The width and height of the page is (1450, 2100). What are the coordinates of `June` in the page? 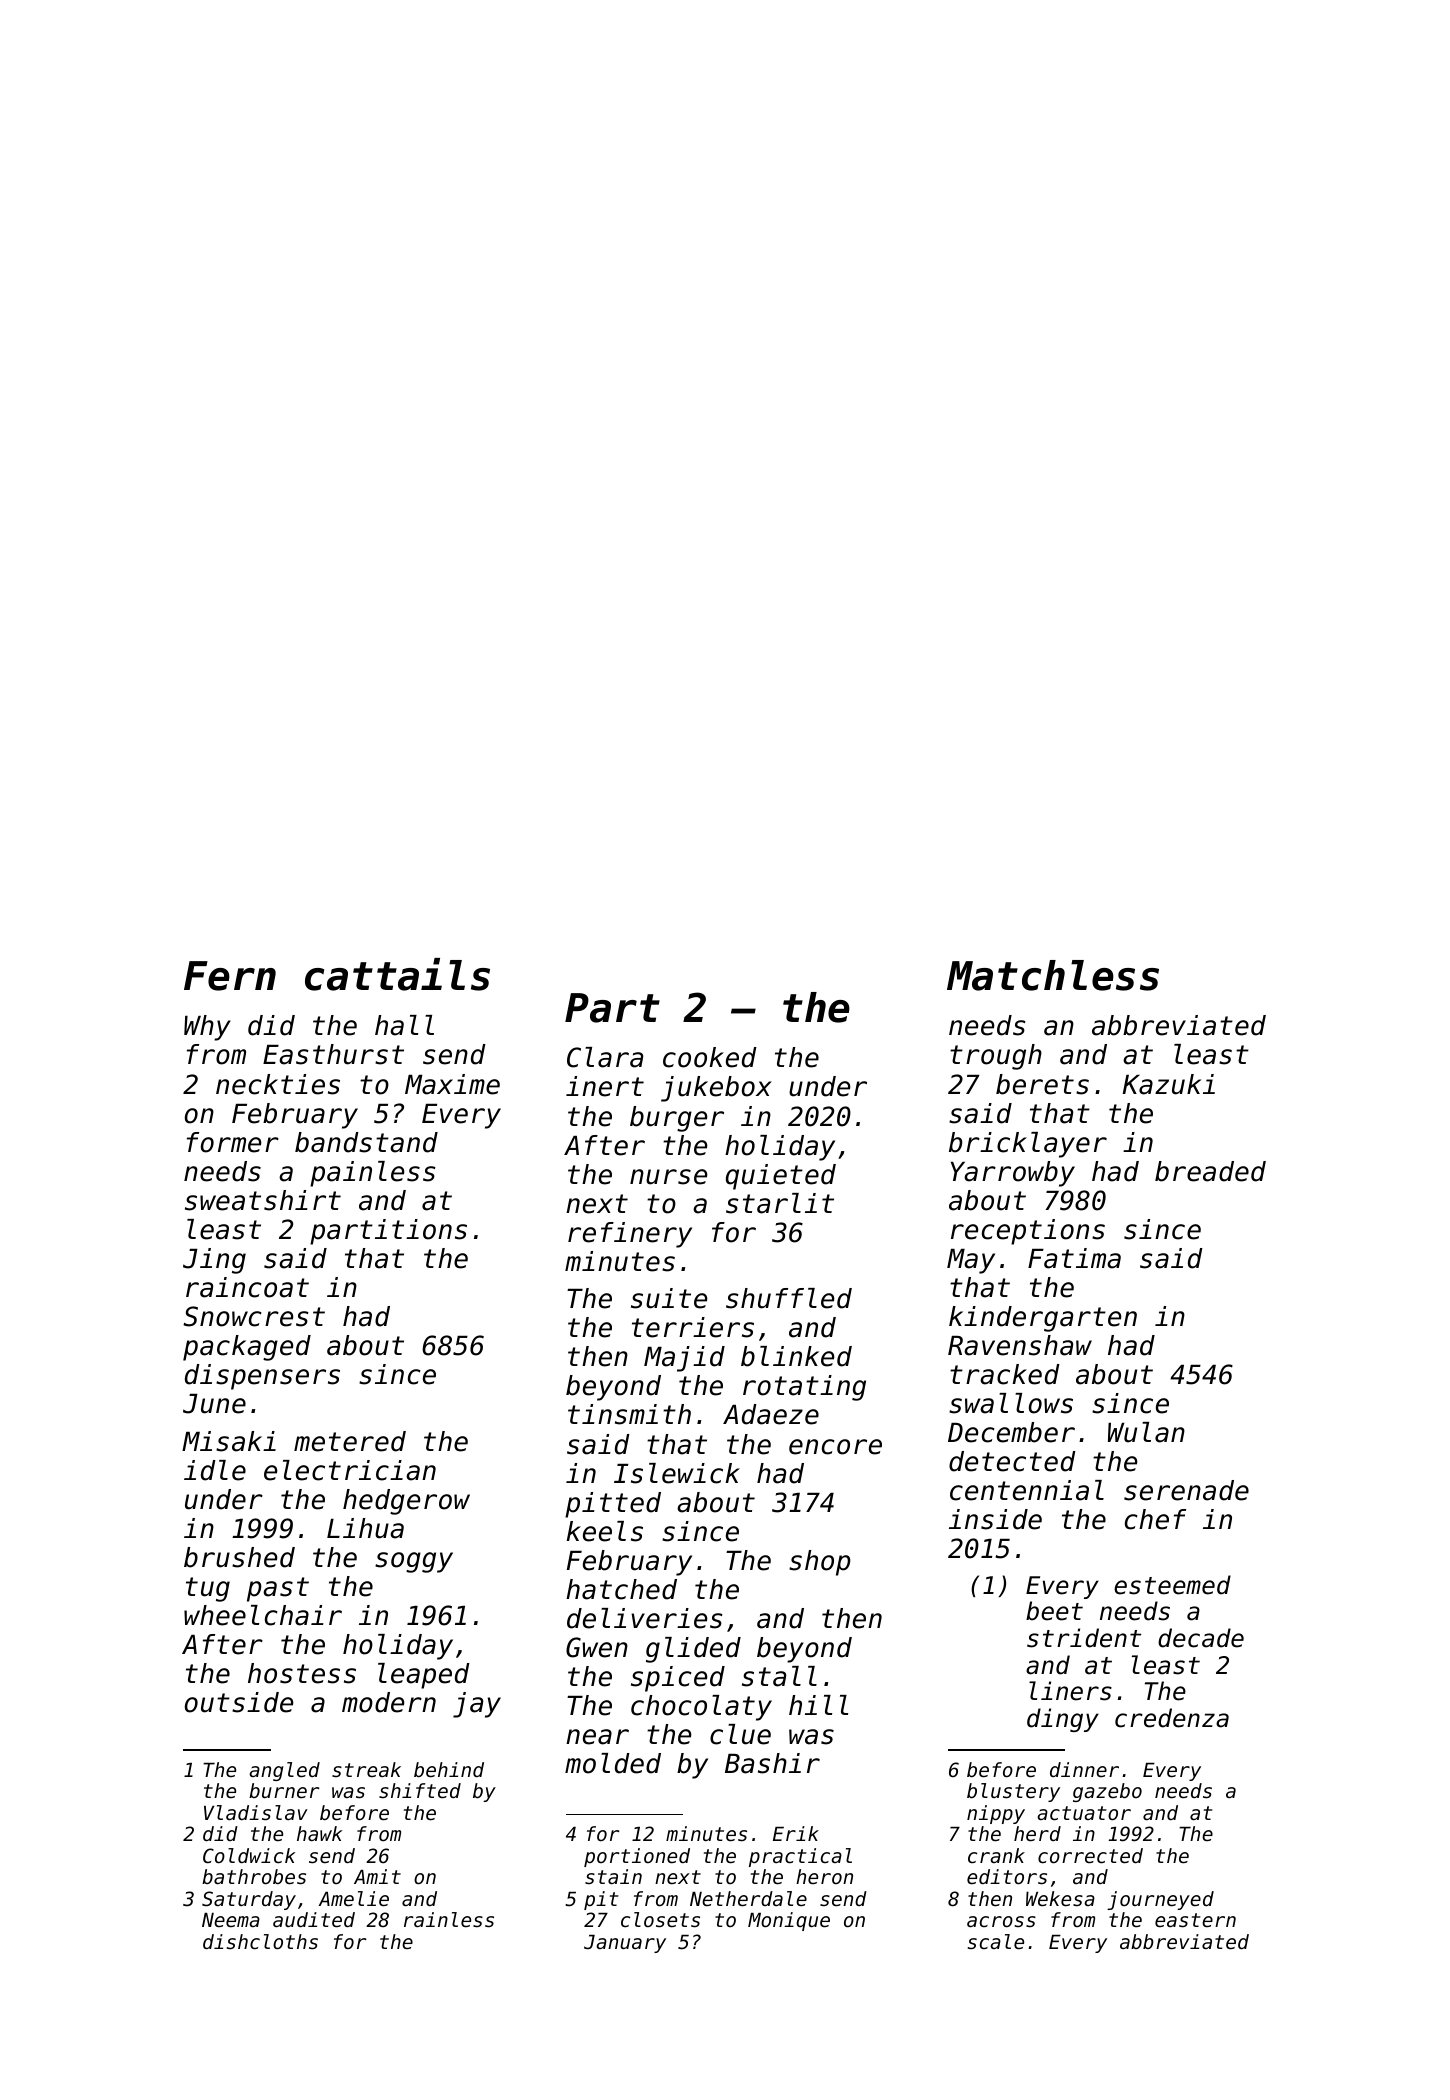 It's located at (214, 1404).
